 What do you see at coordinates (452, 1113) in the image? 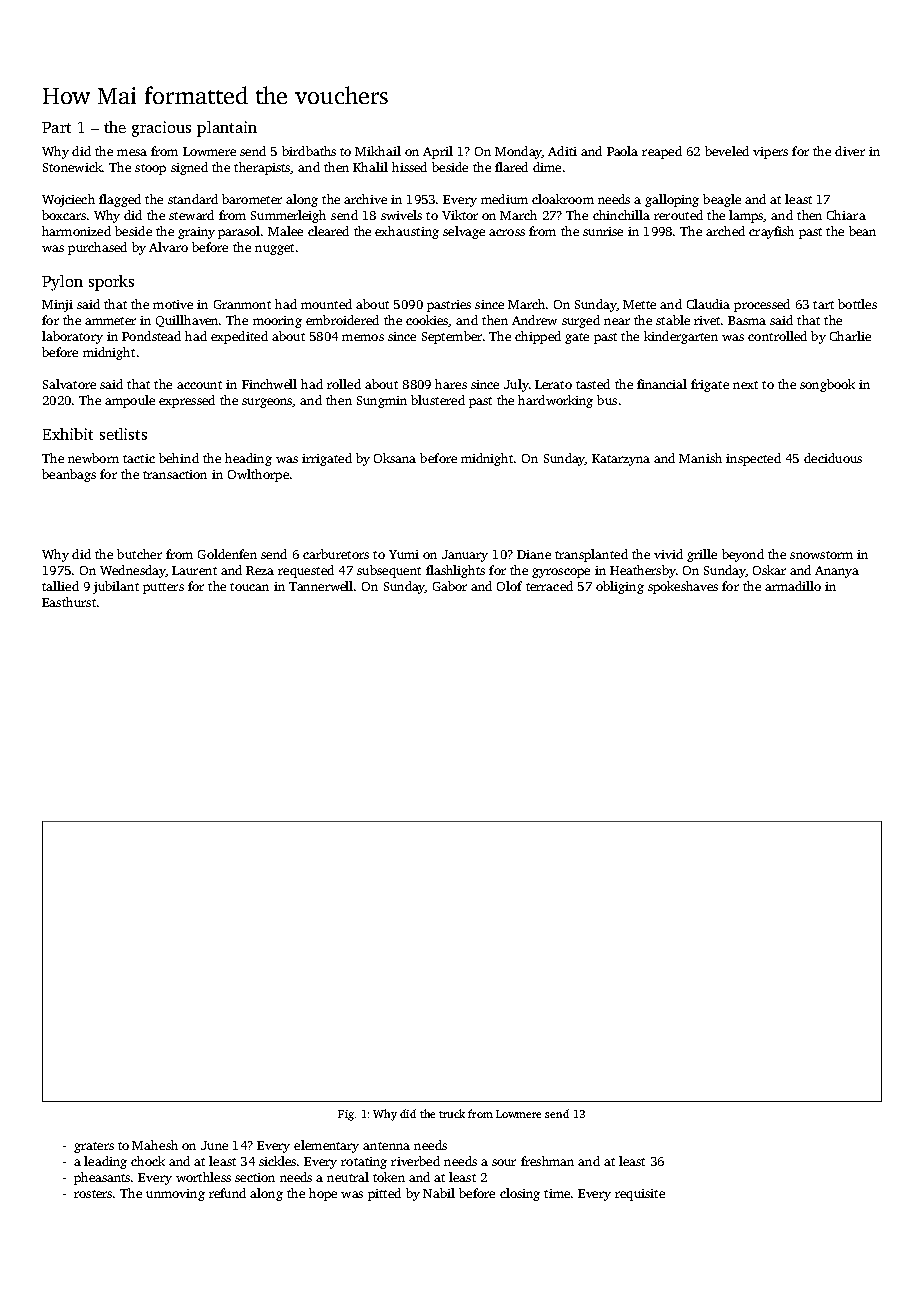
I see `truck` at bounding box center [452, 1113].
